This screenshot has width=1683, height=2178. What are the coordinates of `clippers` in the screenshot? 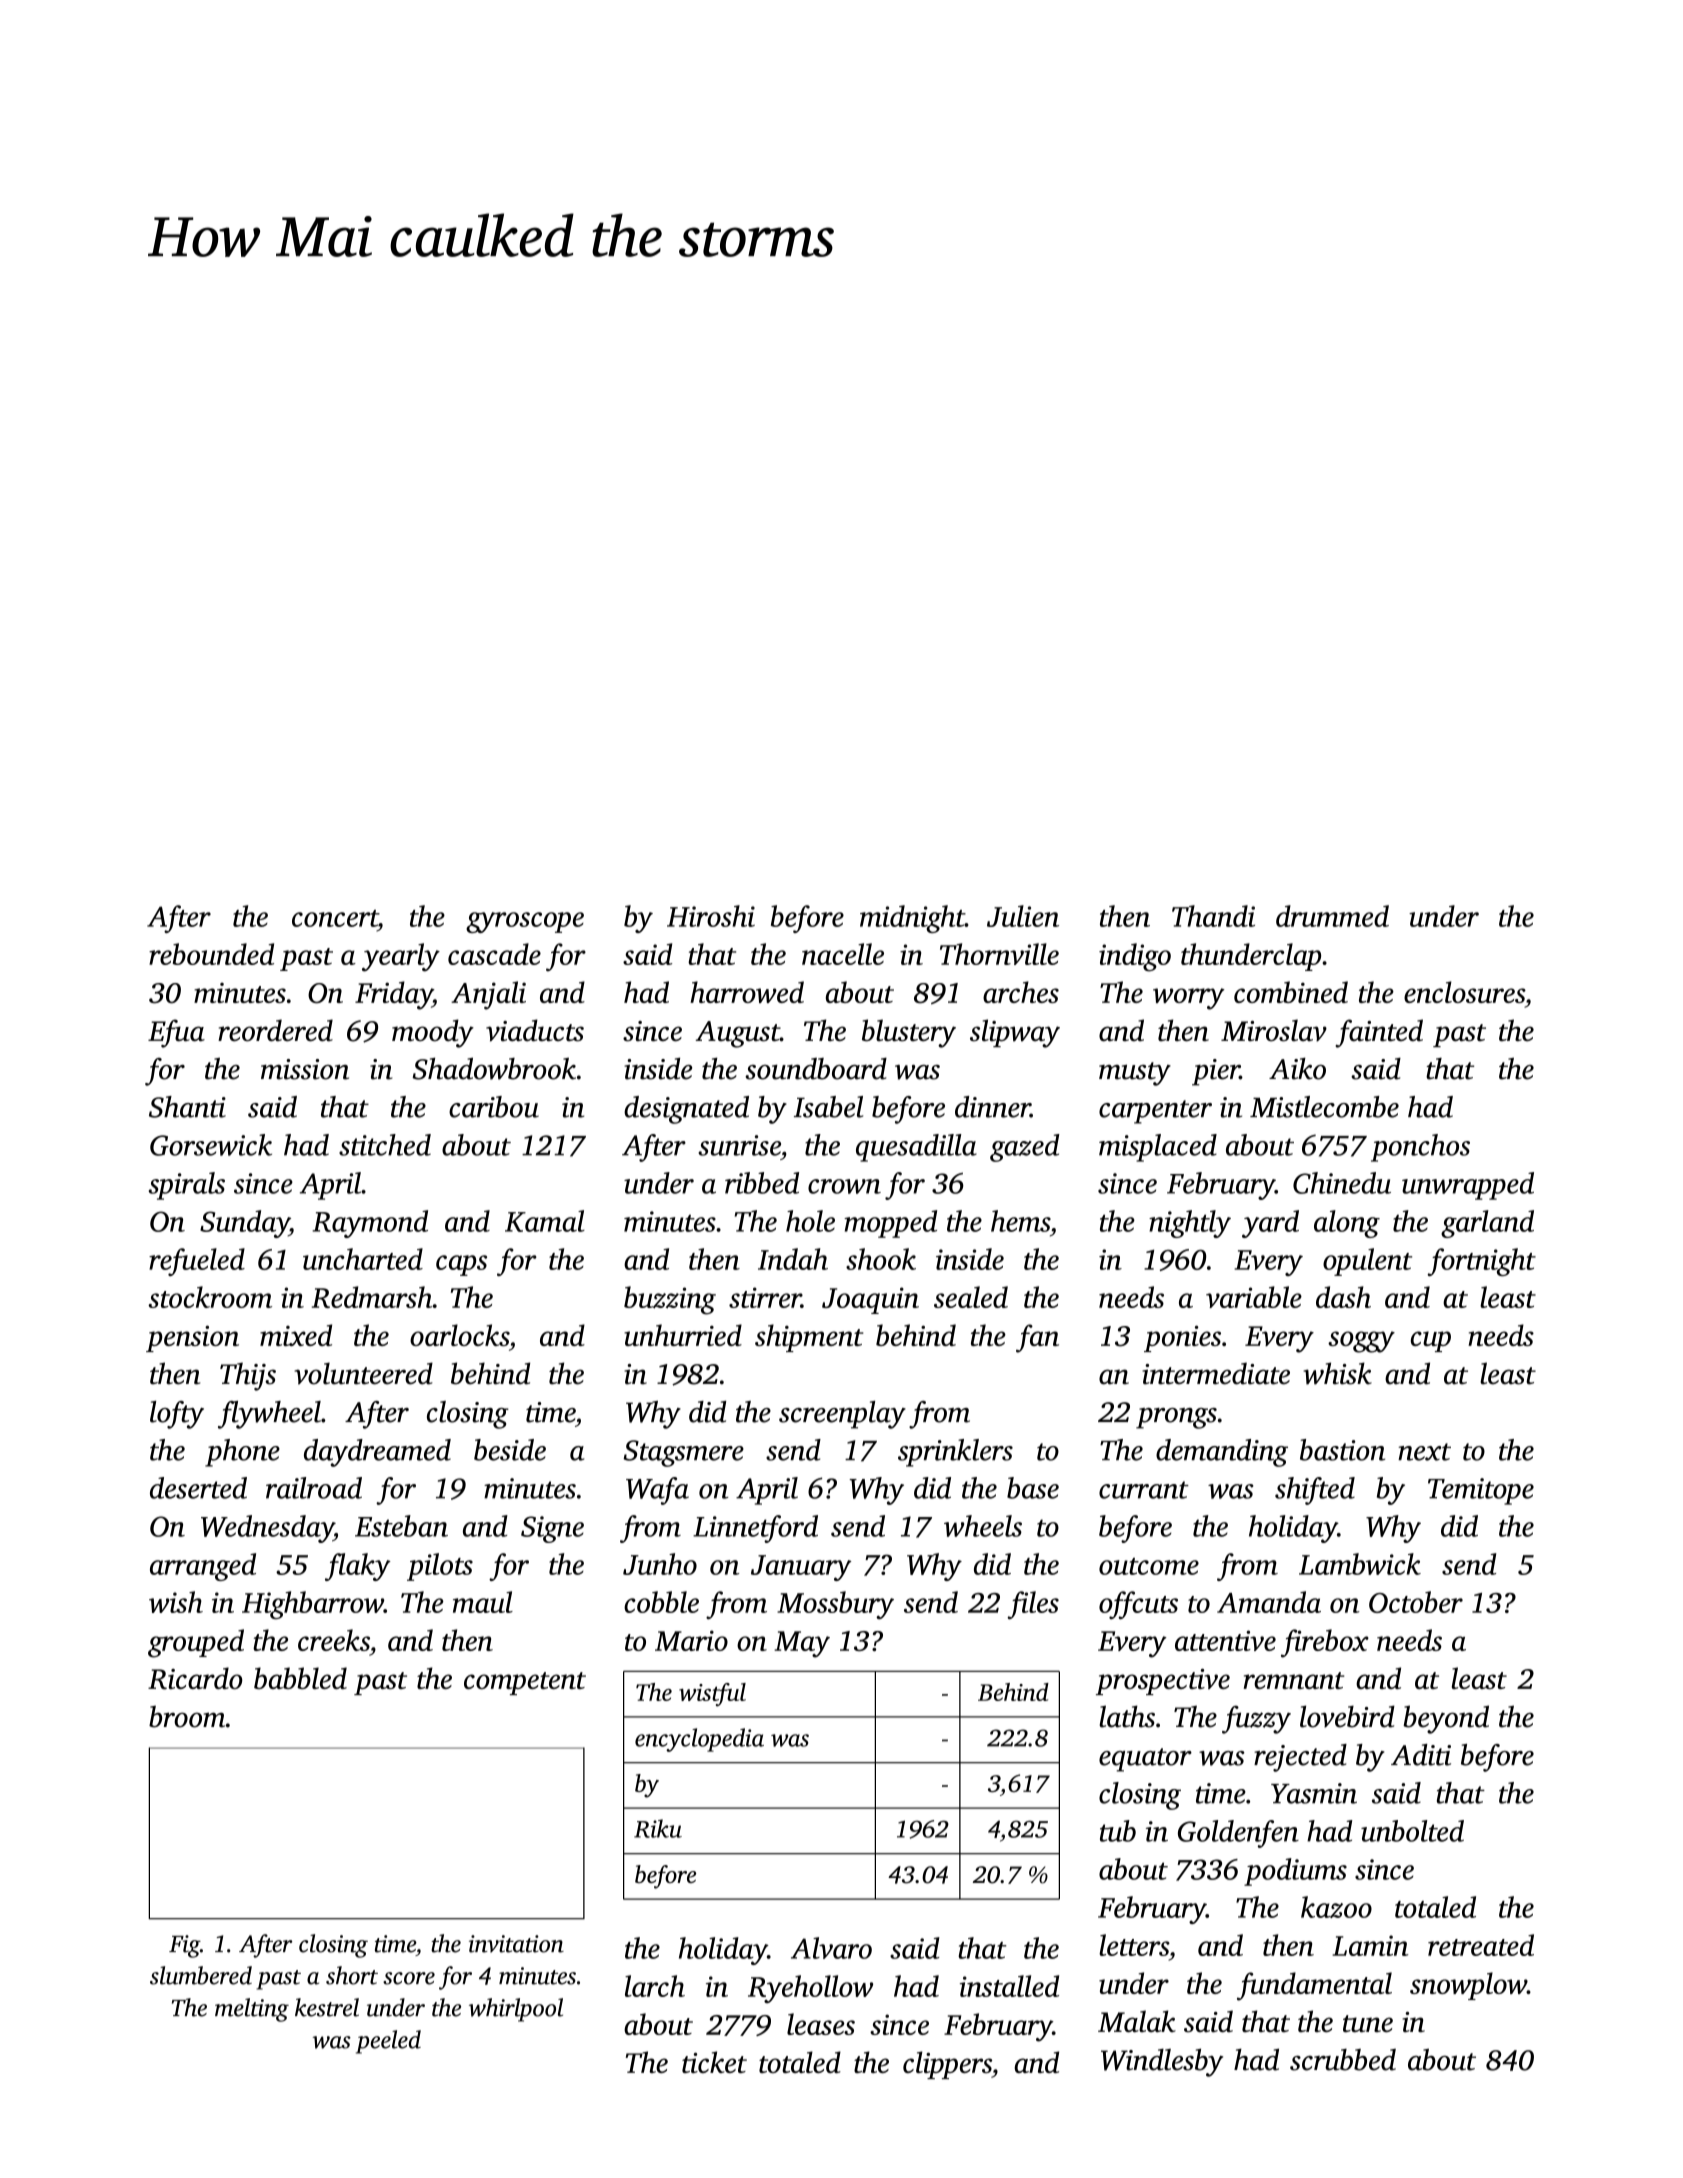 It's located at (947, 2065).
